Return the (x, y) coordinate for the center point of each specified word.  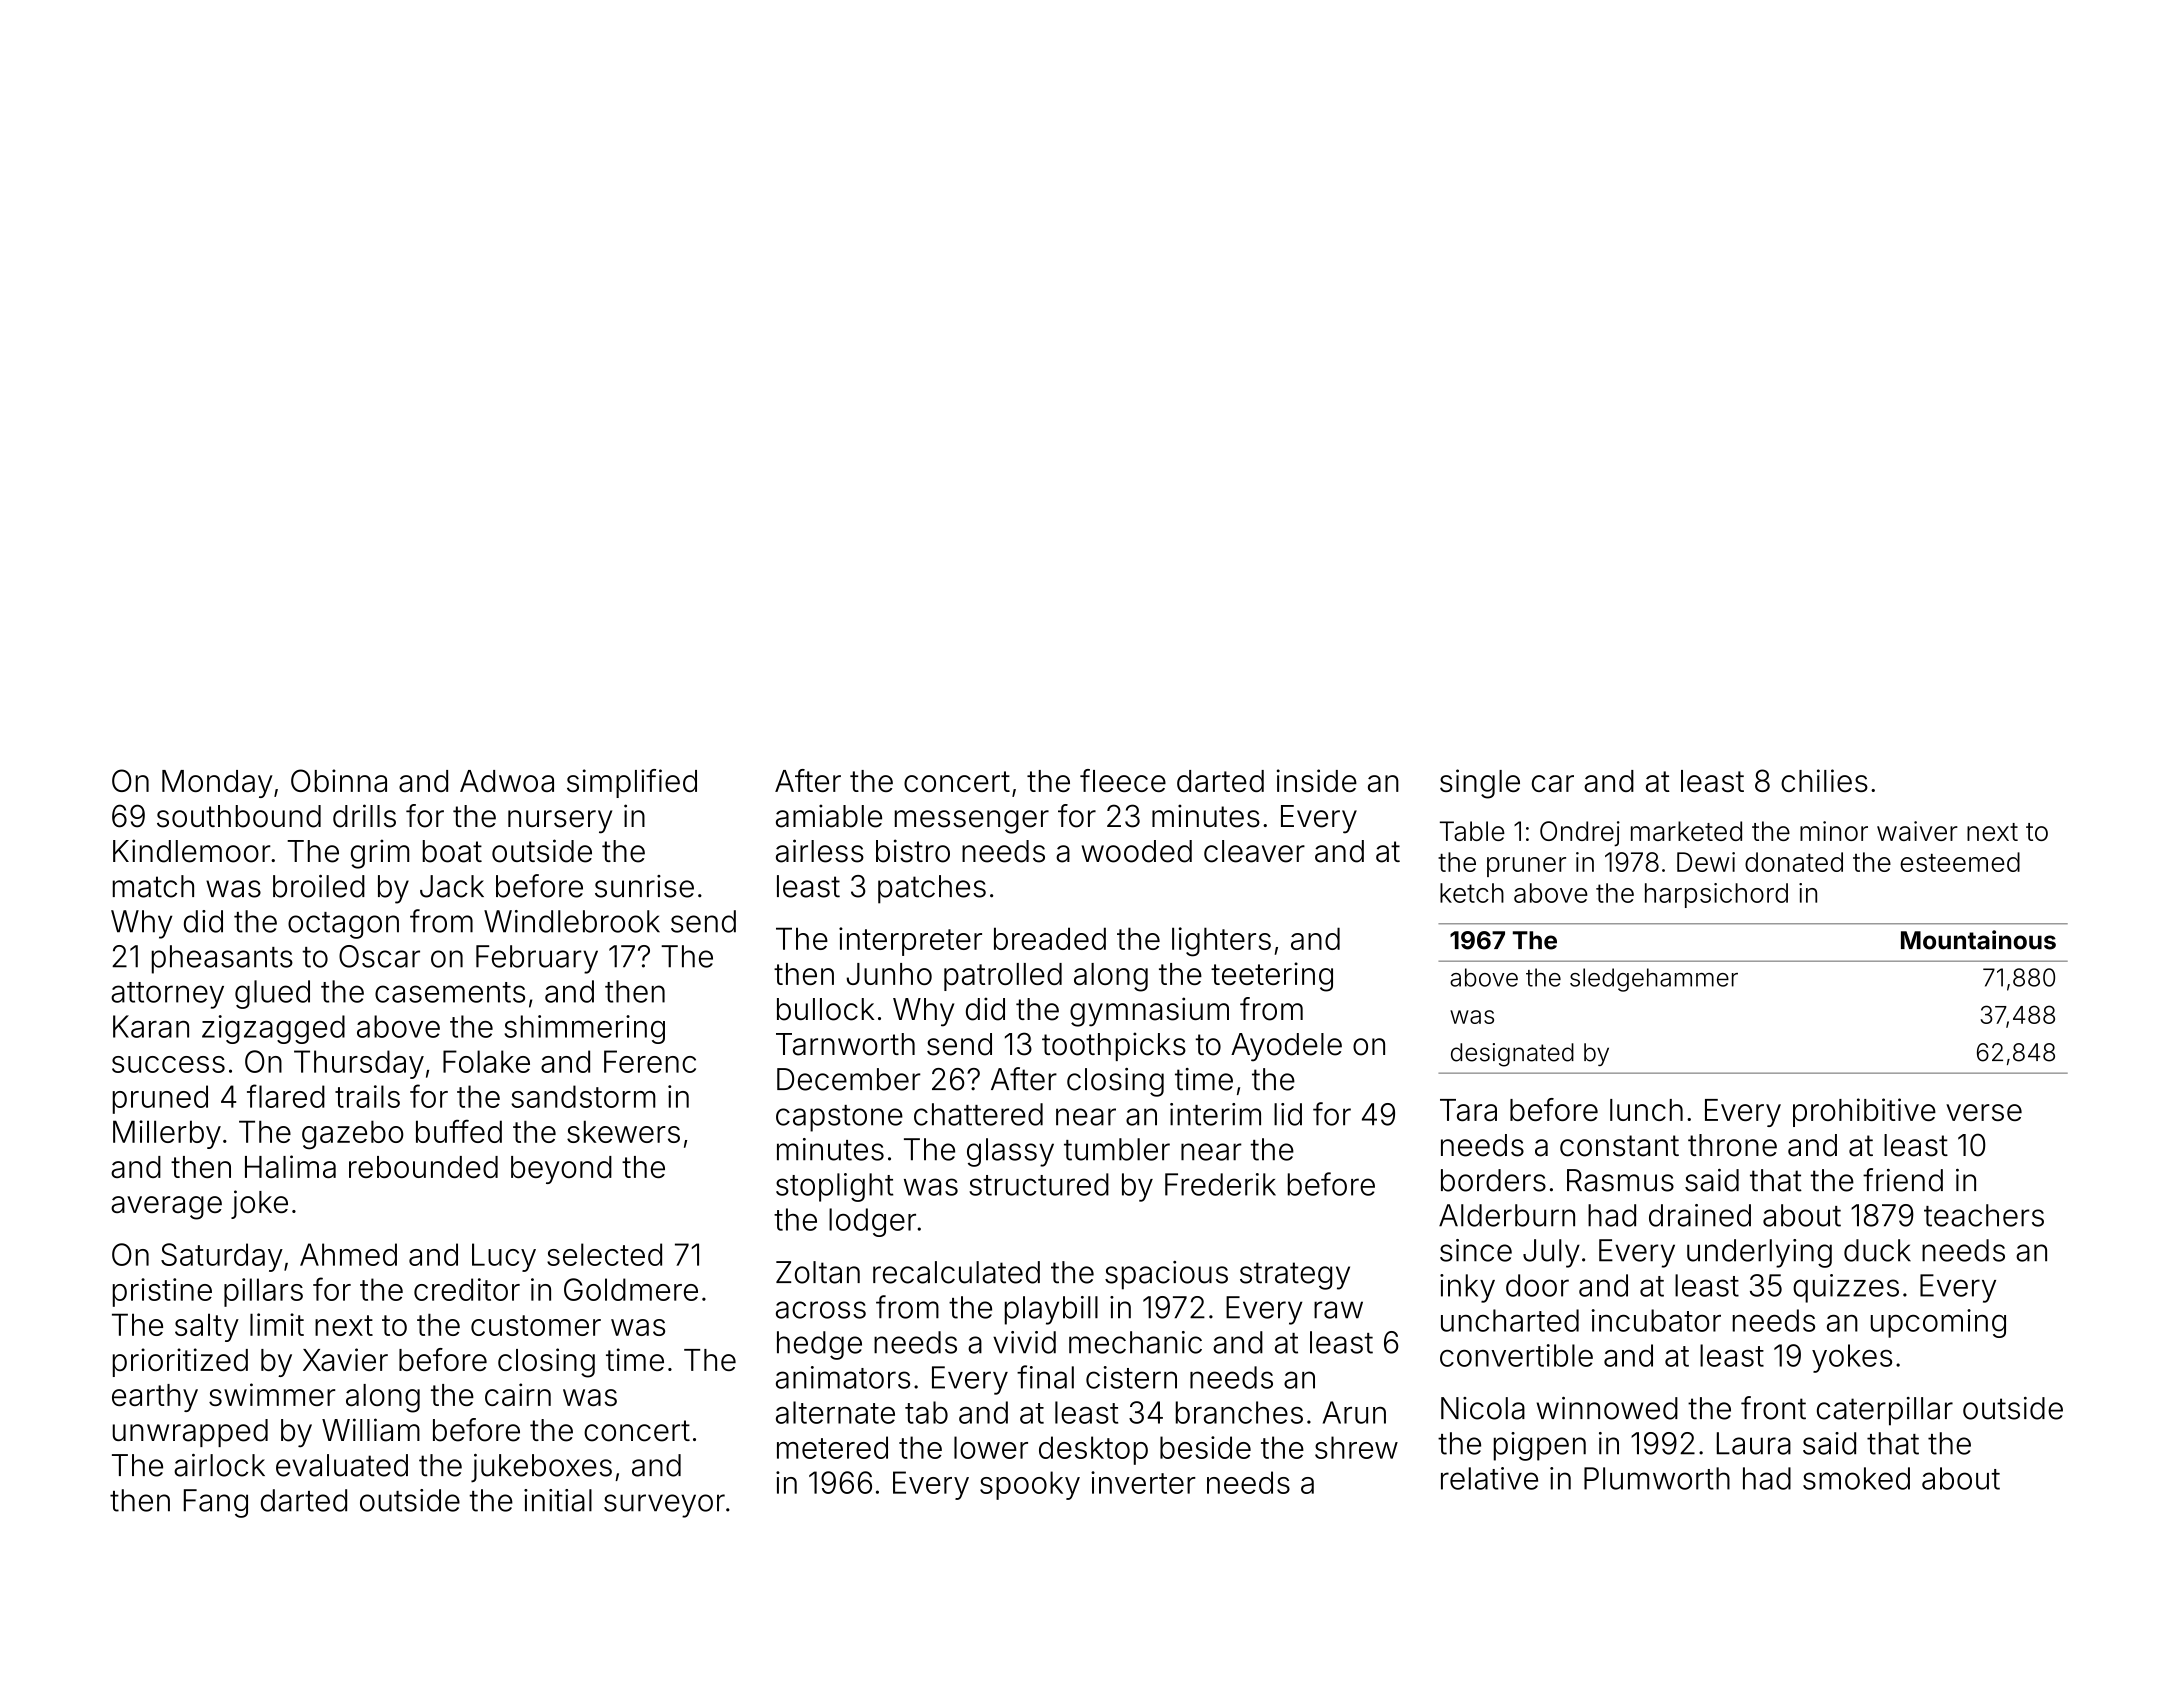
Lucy (504, 1257)
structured (1039, 1184)
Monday (217, 784)
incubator (1656, 1320)
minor (1834, 831)
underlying (1759, 1253)
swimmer (272, 1394)
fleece (1123, 780)
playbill (1051, 1310)
